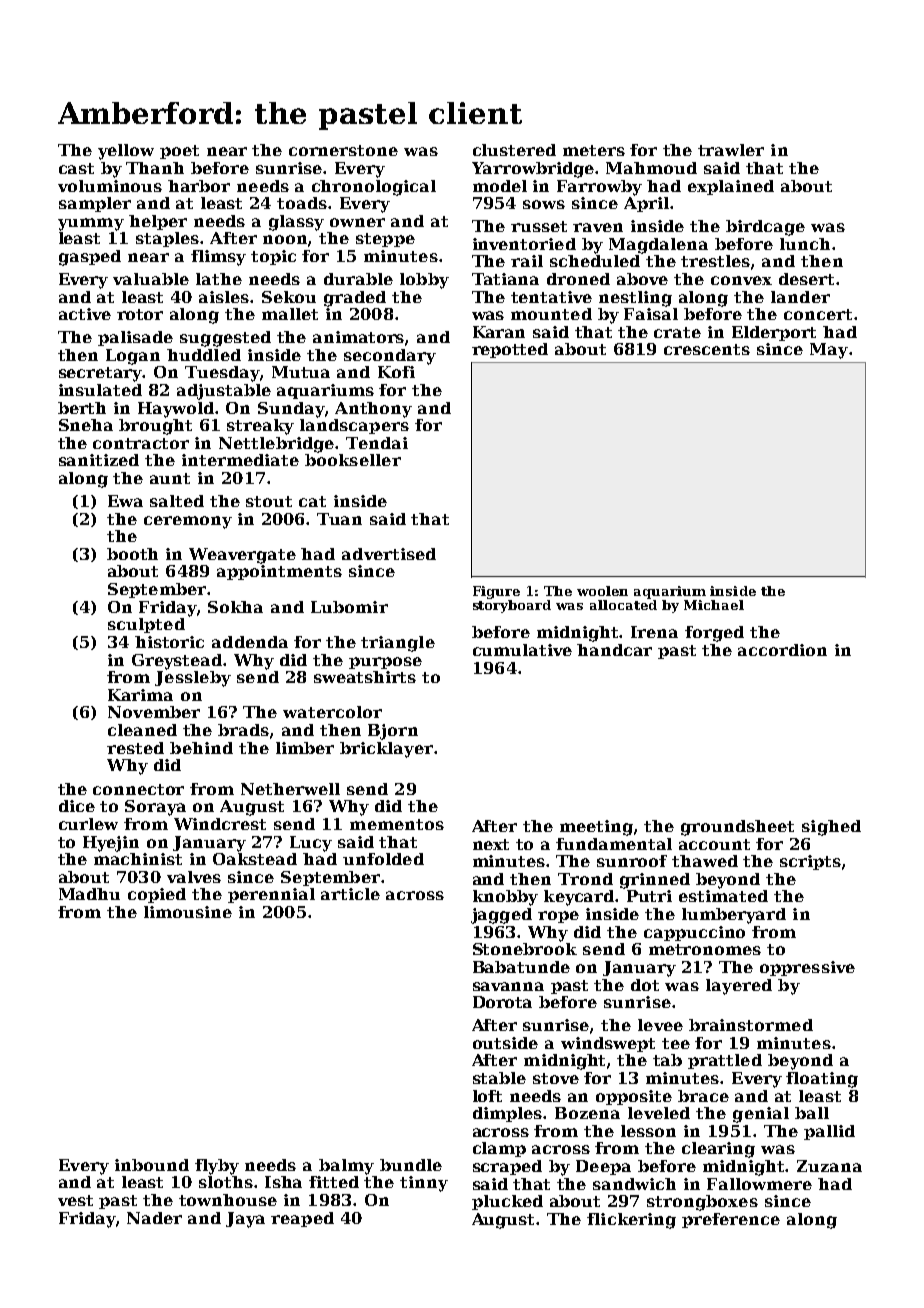 The height and width of the screenshot is (1308, 924). What do you see at coordinates (765, 228) in the screenshot?
I see `birdcage` at bounding box center [765, 228].
